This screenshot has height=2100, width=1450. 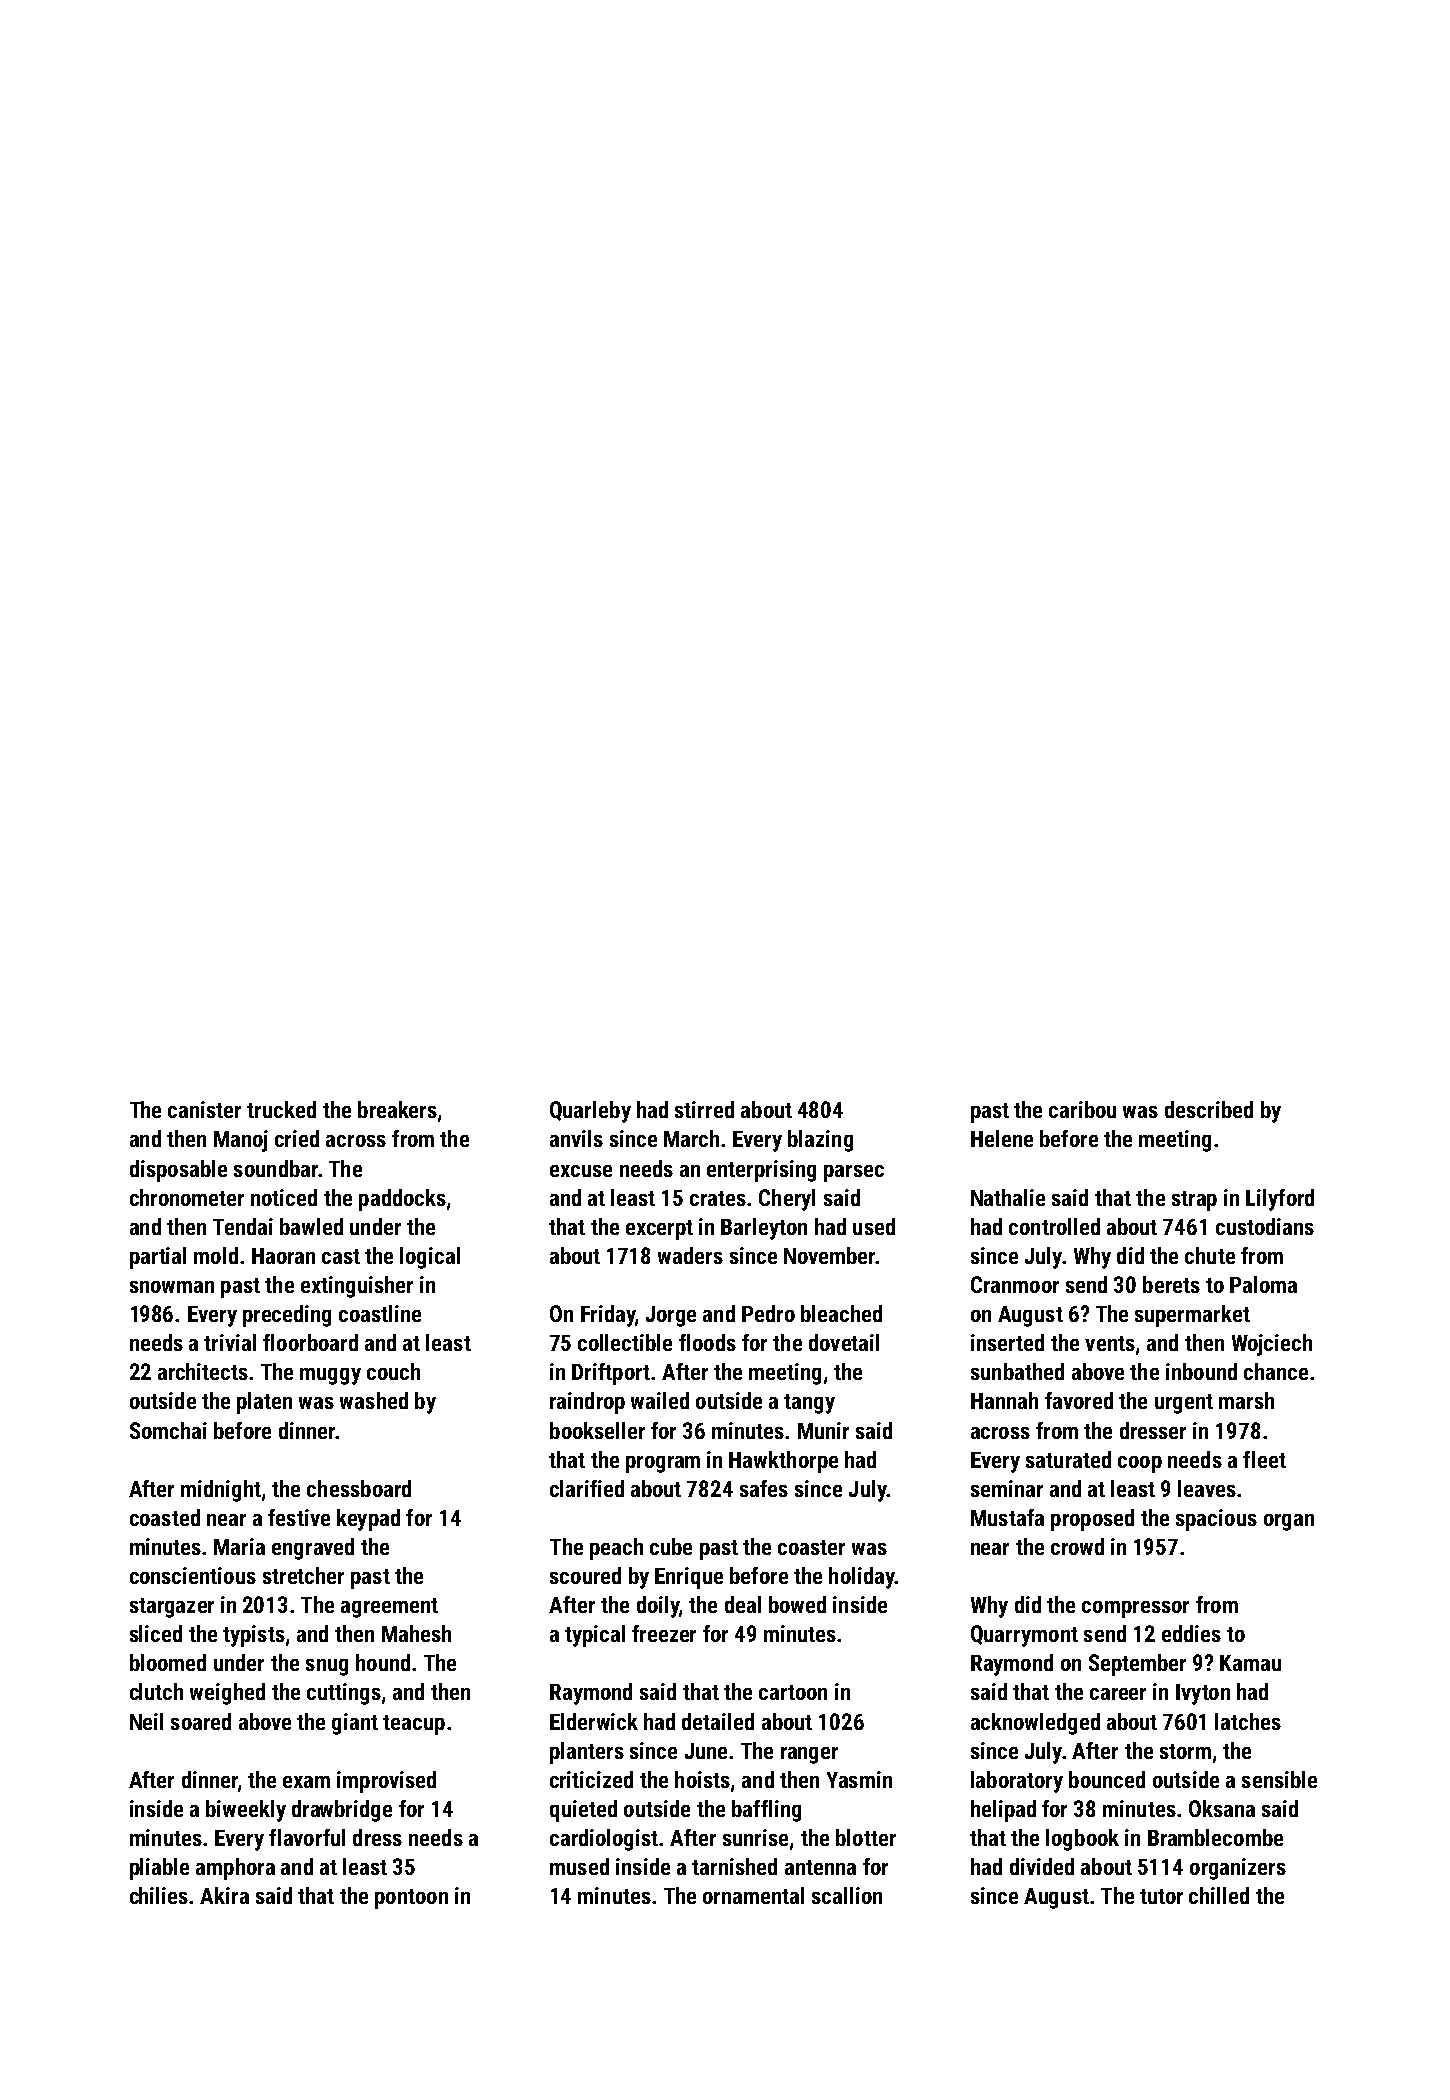 What do you see at coordinates (793, 1692) in the screenshot?
I see `cartoon` at bounding box center [793, 1692].
